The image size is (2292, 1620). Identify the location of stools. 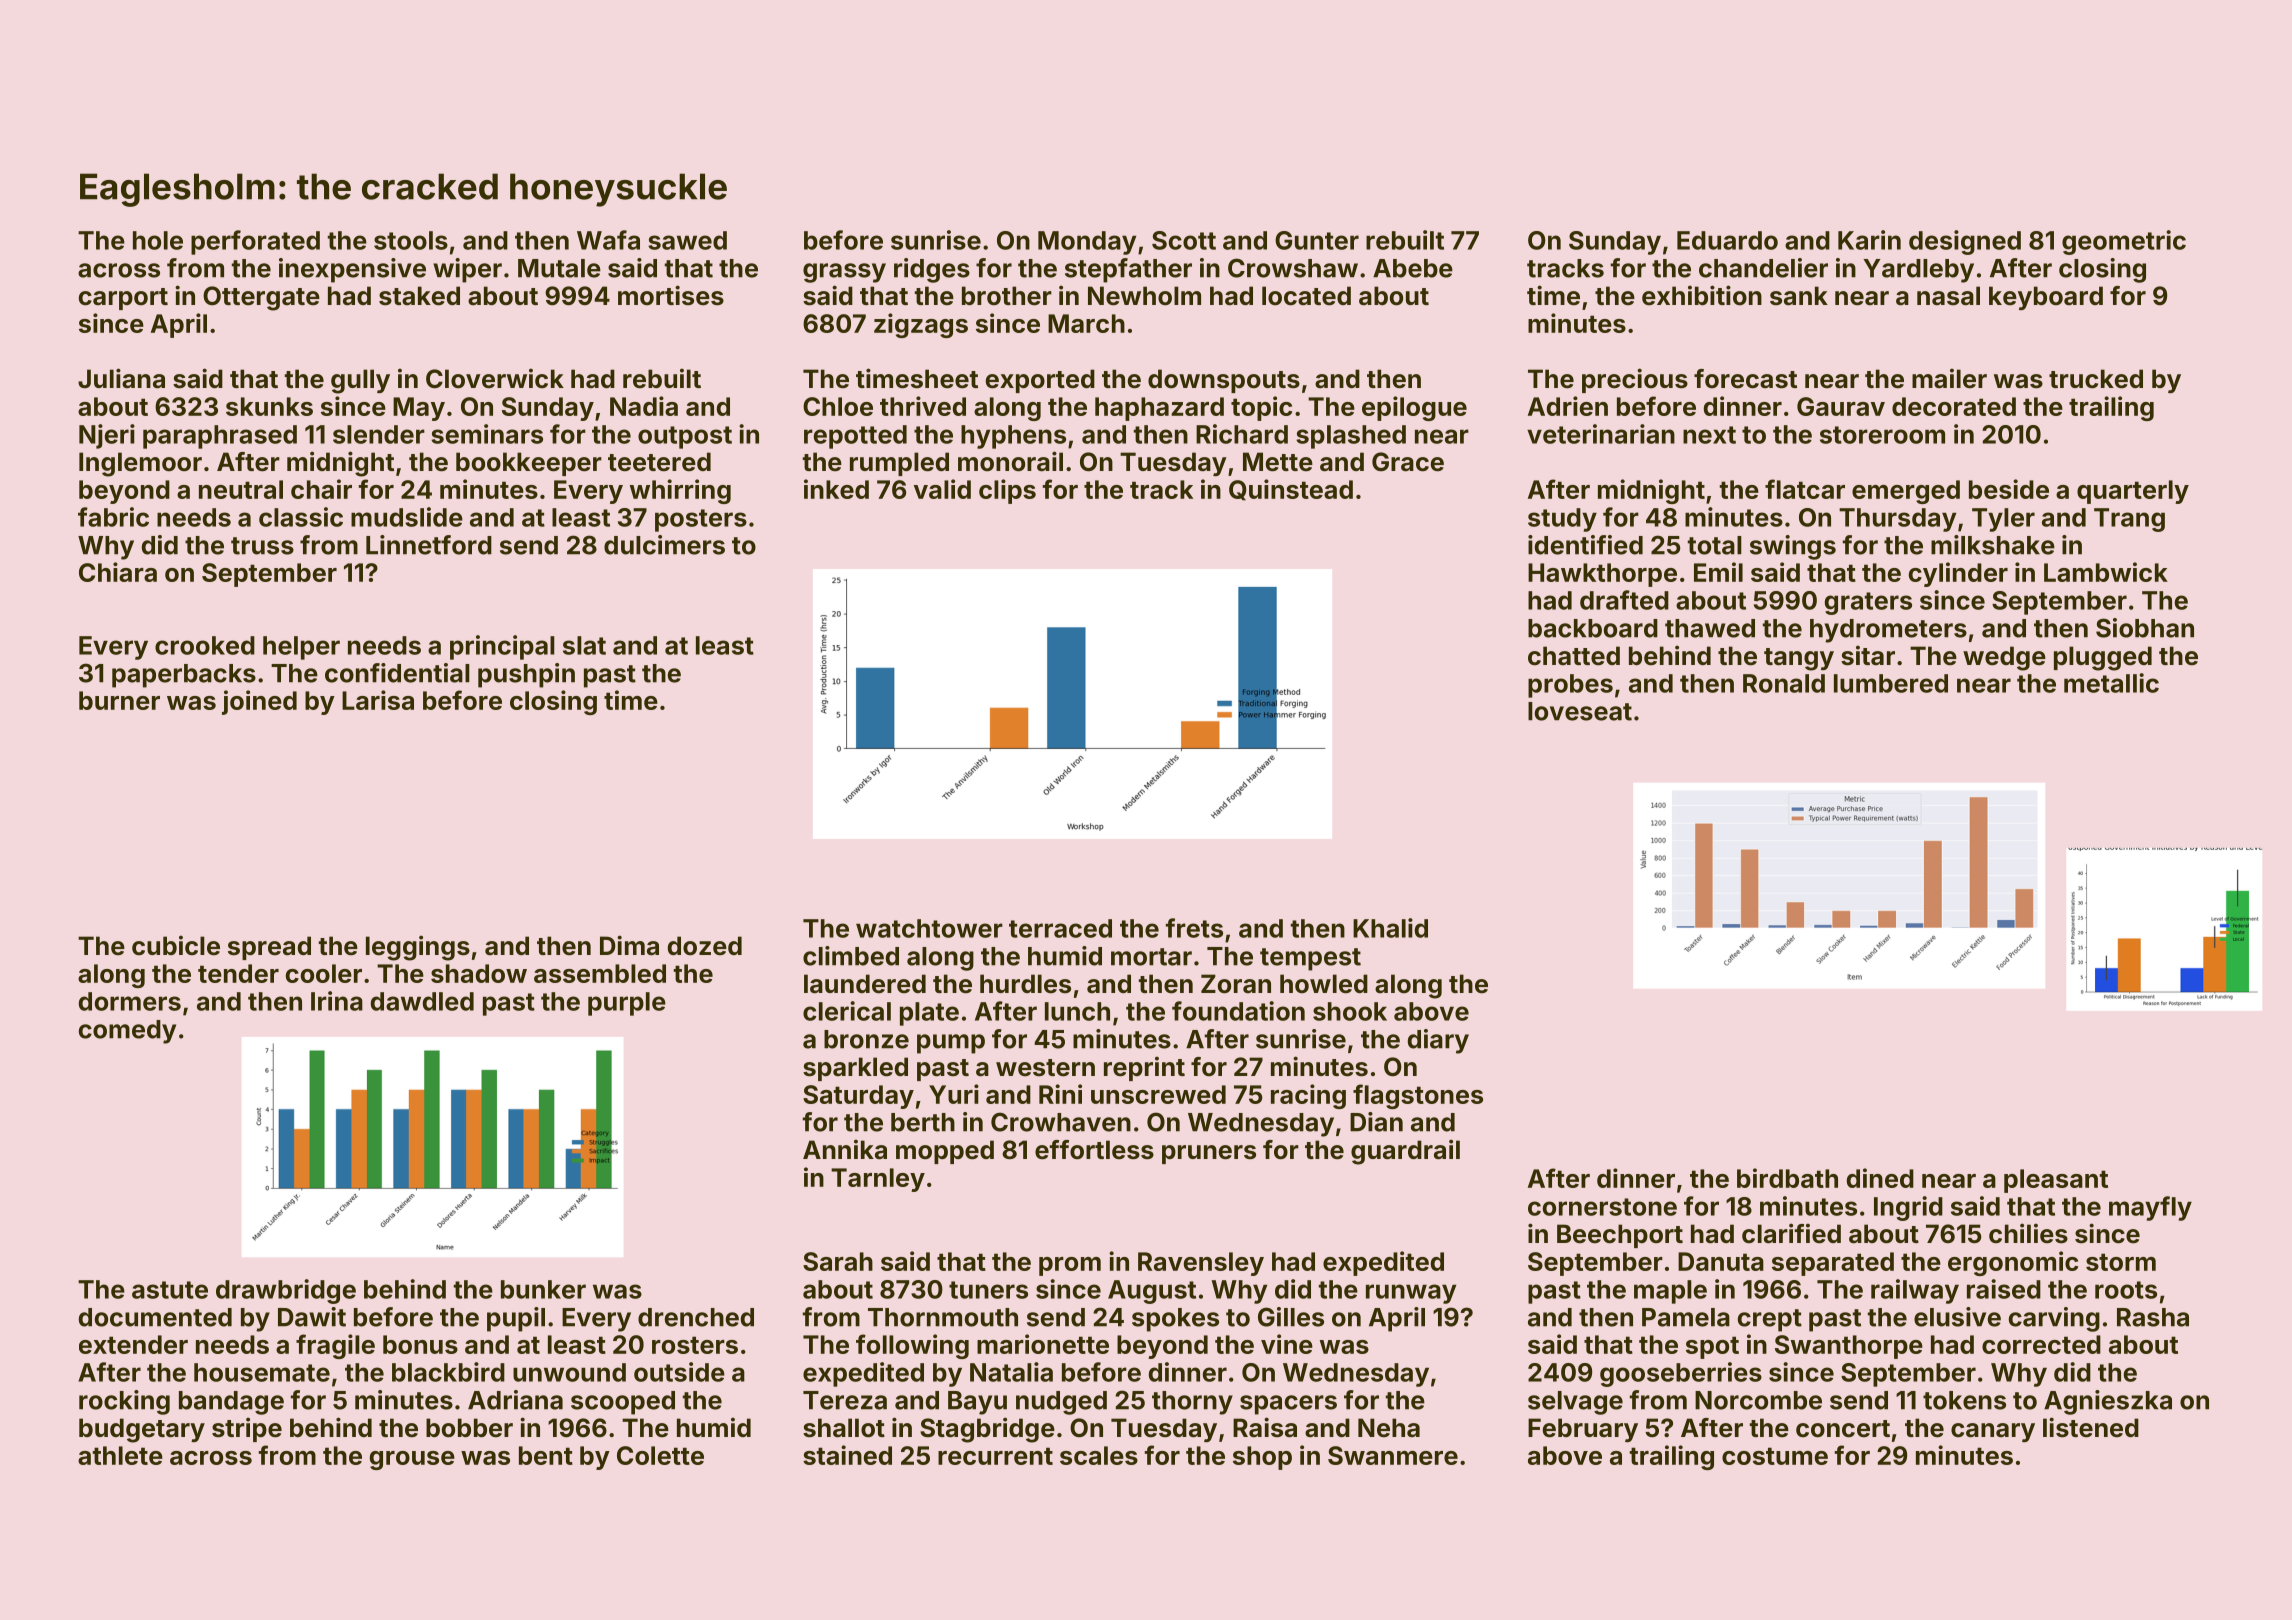
(411, 240).
